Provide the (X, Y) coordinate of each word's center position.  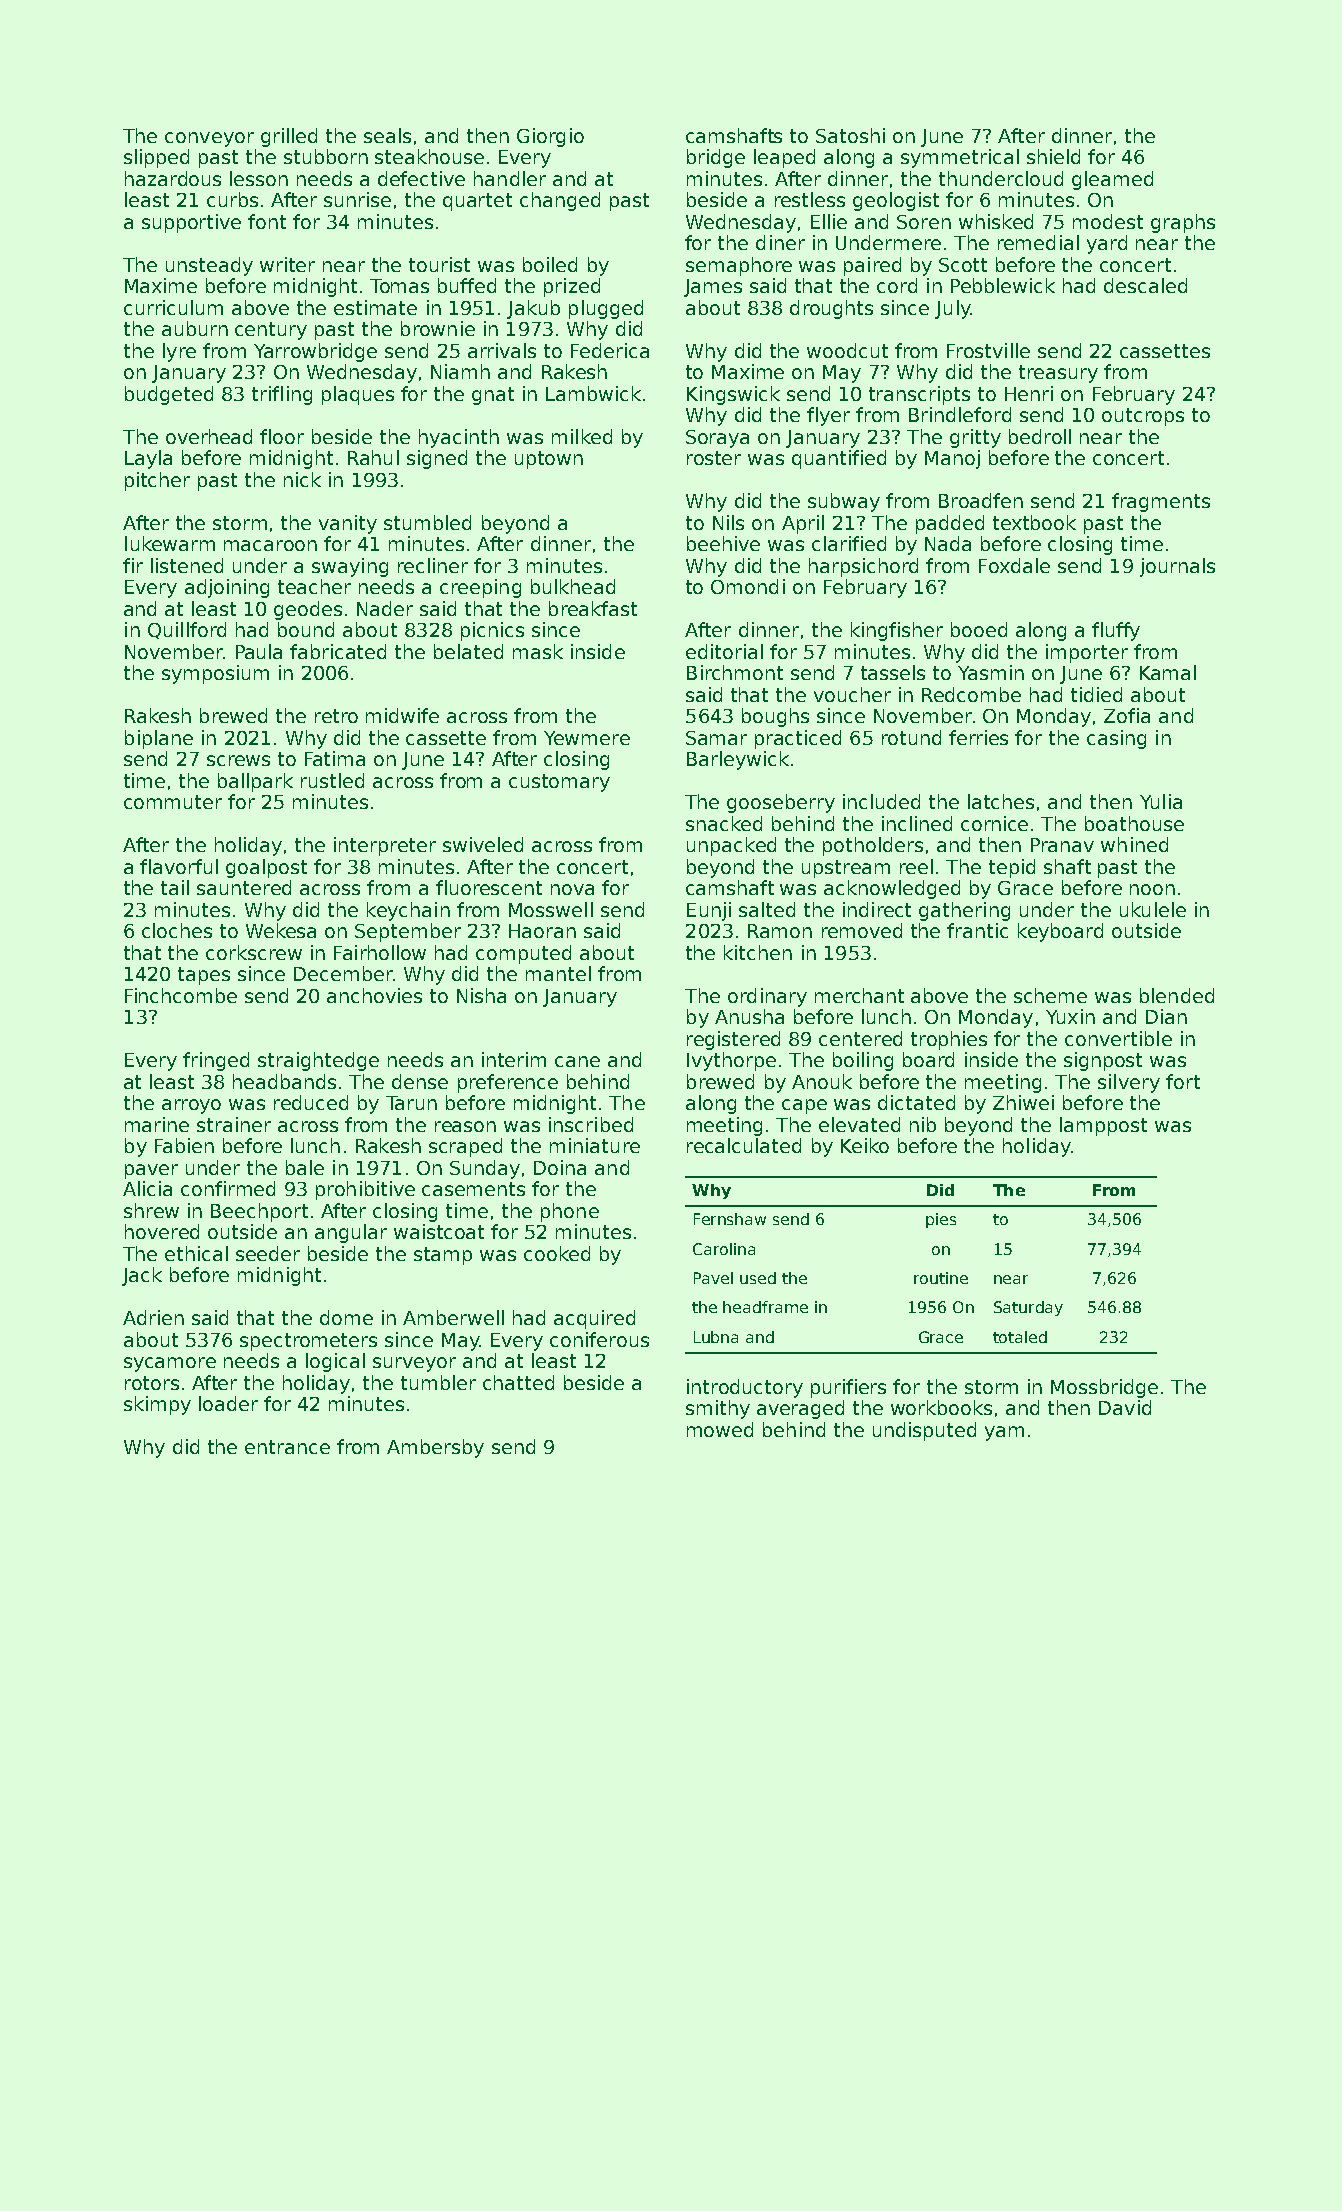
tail (175, 887)
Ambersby (435, 1448)
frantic (977, 930)
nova (572, 889)
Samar (716, 738)
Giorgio (550, 137)
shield (1053, 156)
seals (387, 135)
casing (1116, 739)
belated (468, 651)
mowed (720, 1429)
